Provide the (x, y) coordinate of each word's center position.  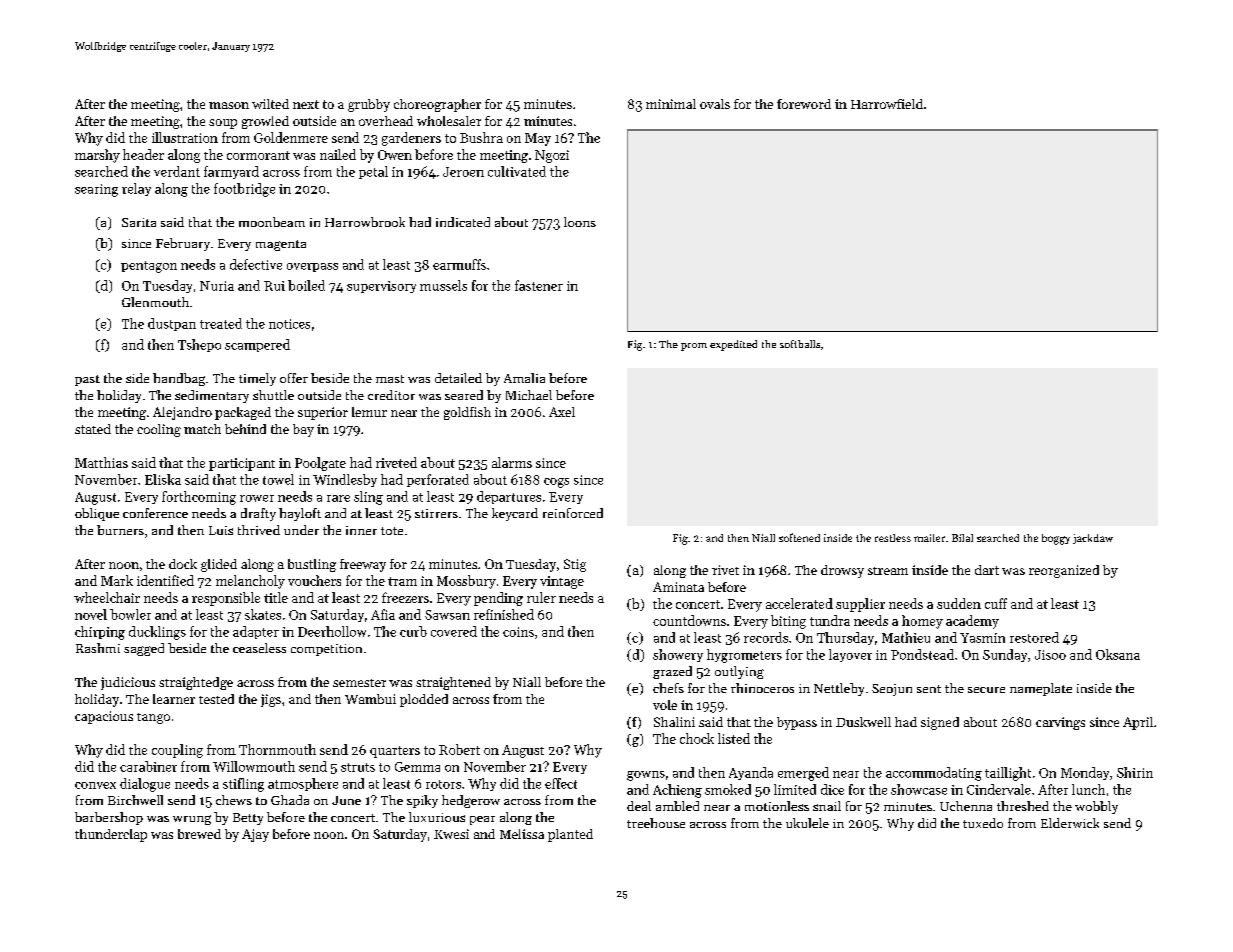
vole (665, 705)
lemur (369, 412)
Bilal (962, 538)
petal (373, 172)
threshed (1023, 806)
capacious (104, 717)
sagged (144, 649)
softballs (800, 344)
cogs (556, 483)
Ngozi (552, 156)
